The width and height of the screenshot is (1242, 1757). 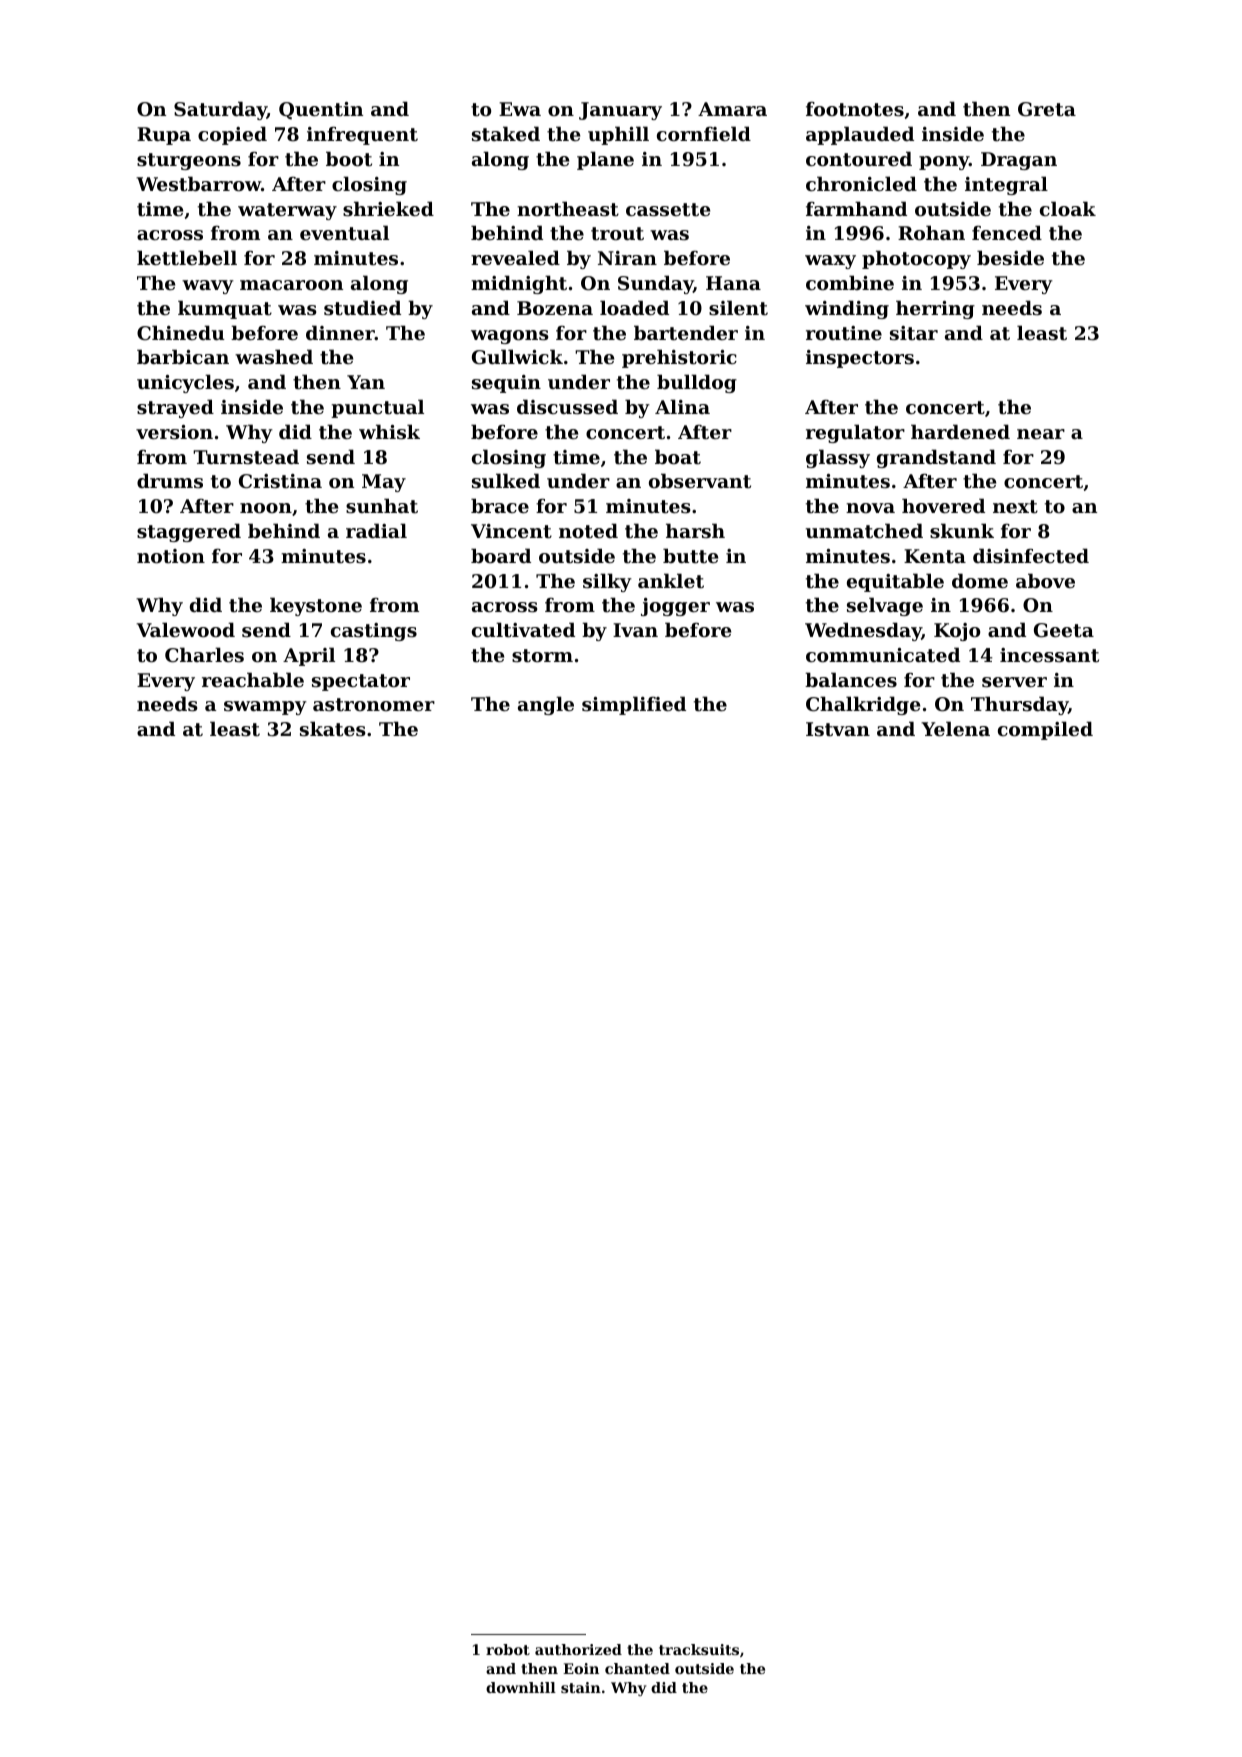 What do you see at coordinates (388, 208) in the screenshot?
I see `shrieked` at bounding box center [388, 208].
